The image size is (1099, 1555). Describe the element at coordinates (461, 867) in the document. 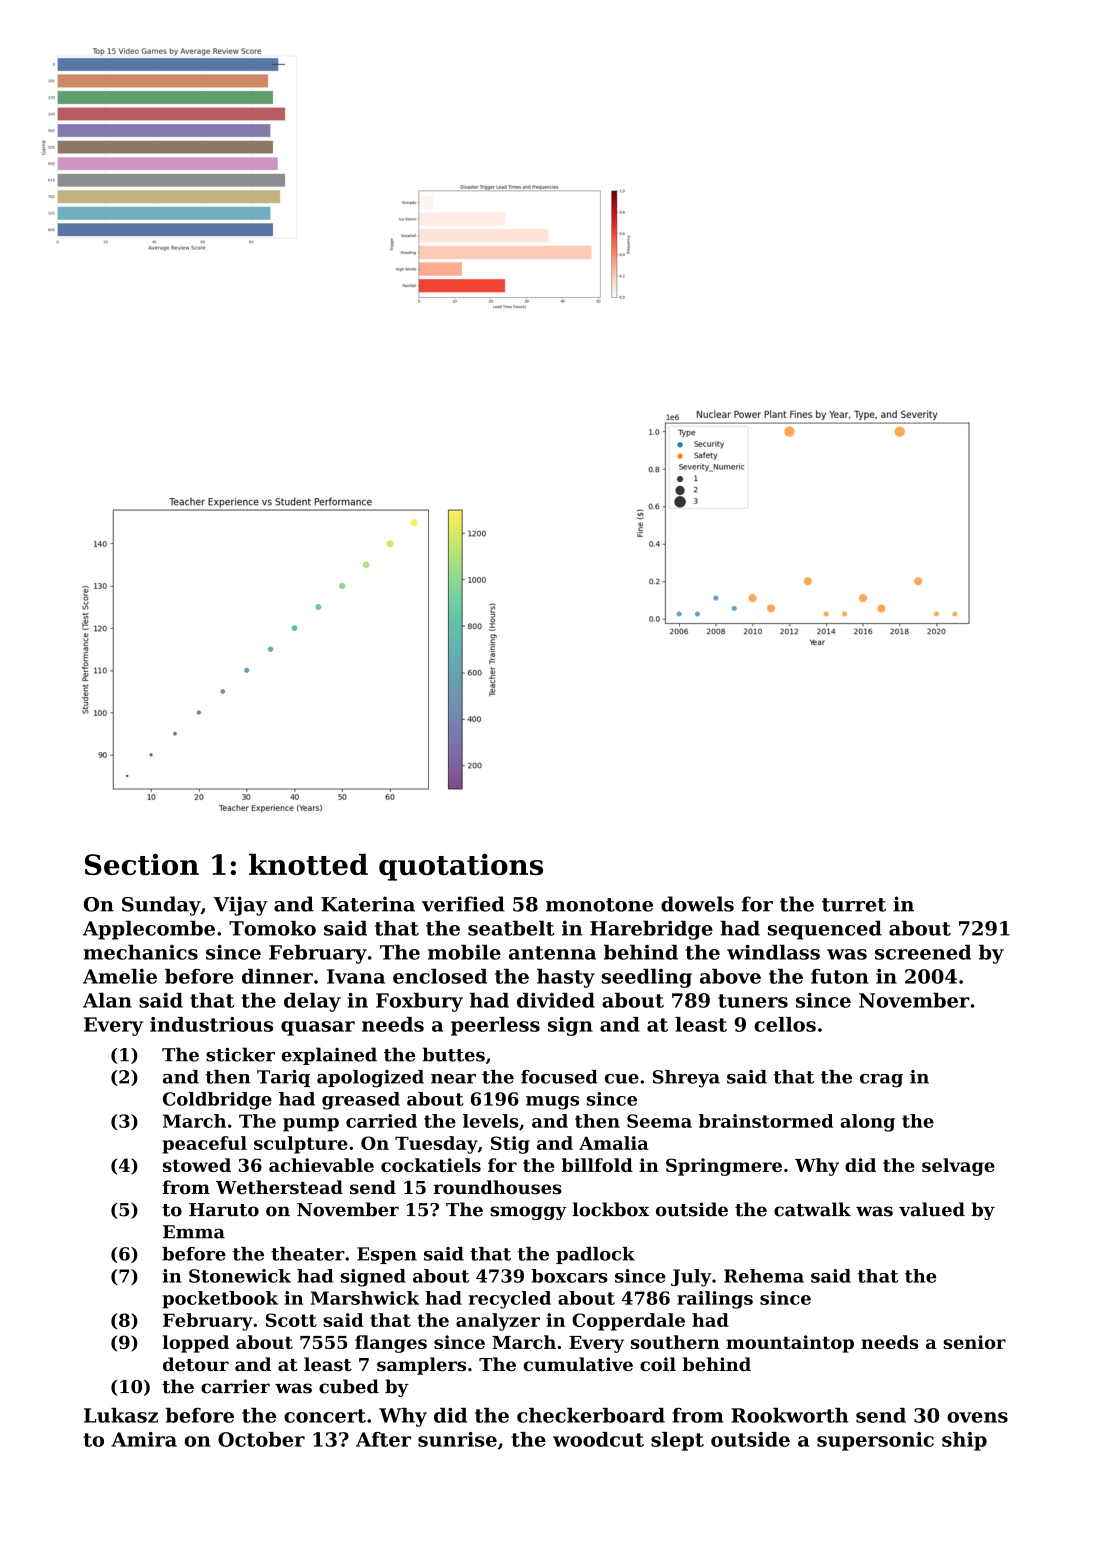

I see `quotations` at that location.
